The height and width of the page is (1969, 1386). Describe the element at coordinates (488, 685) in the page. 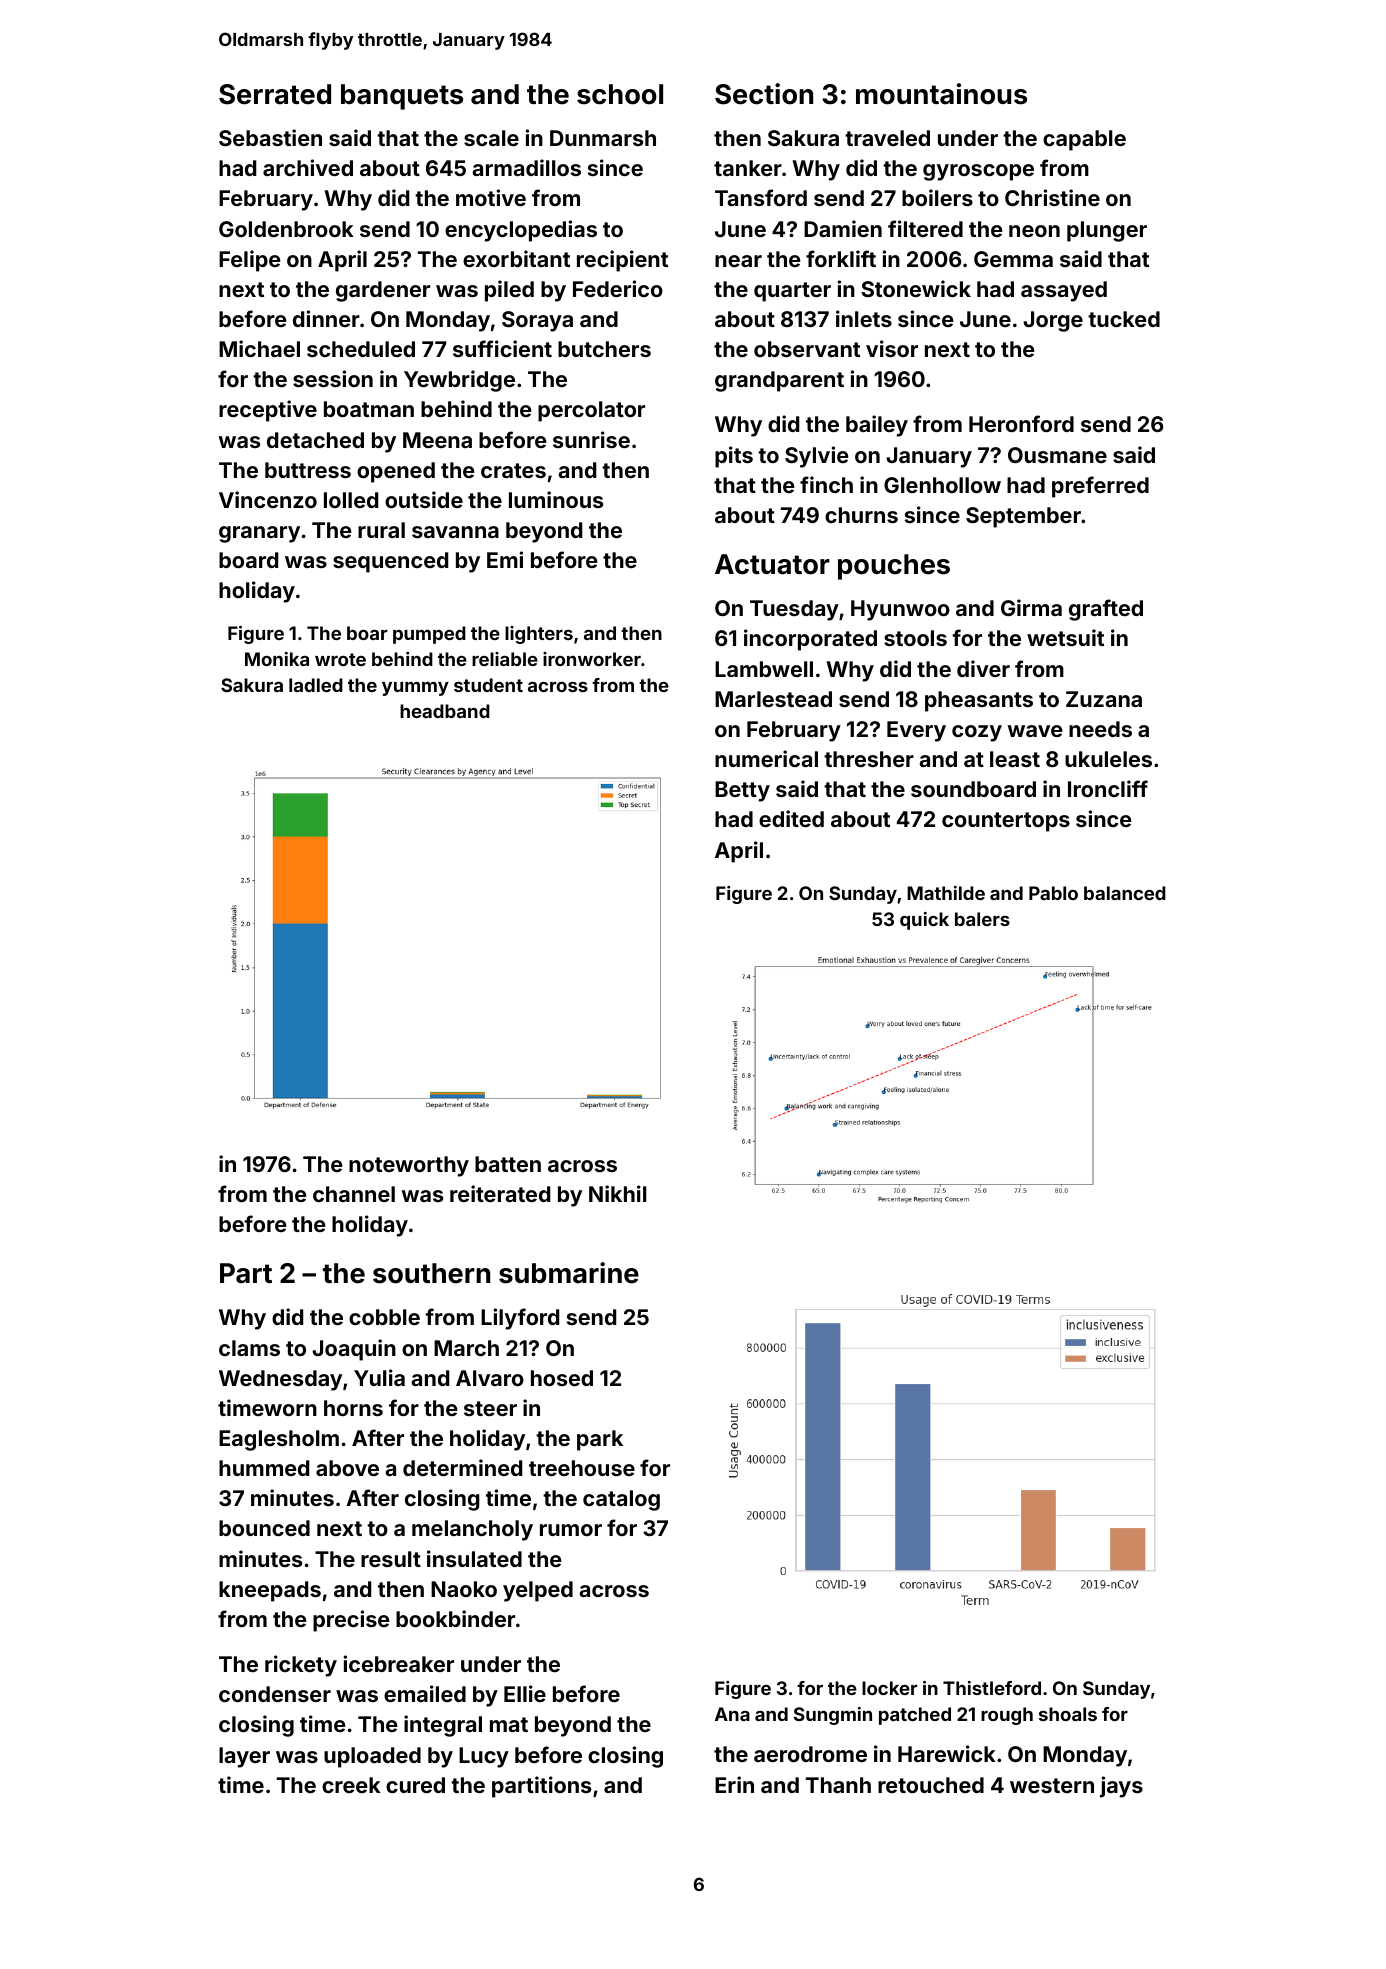

I see `student` at that location.
